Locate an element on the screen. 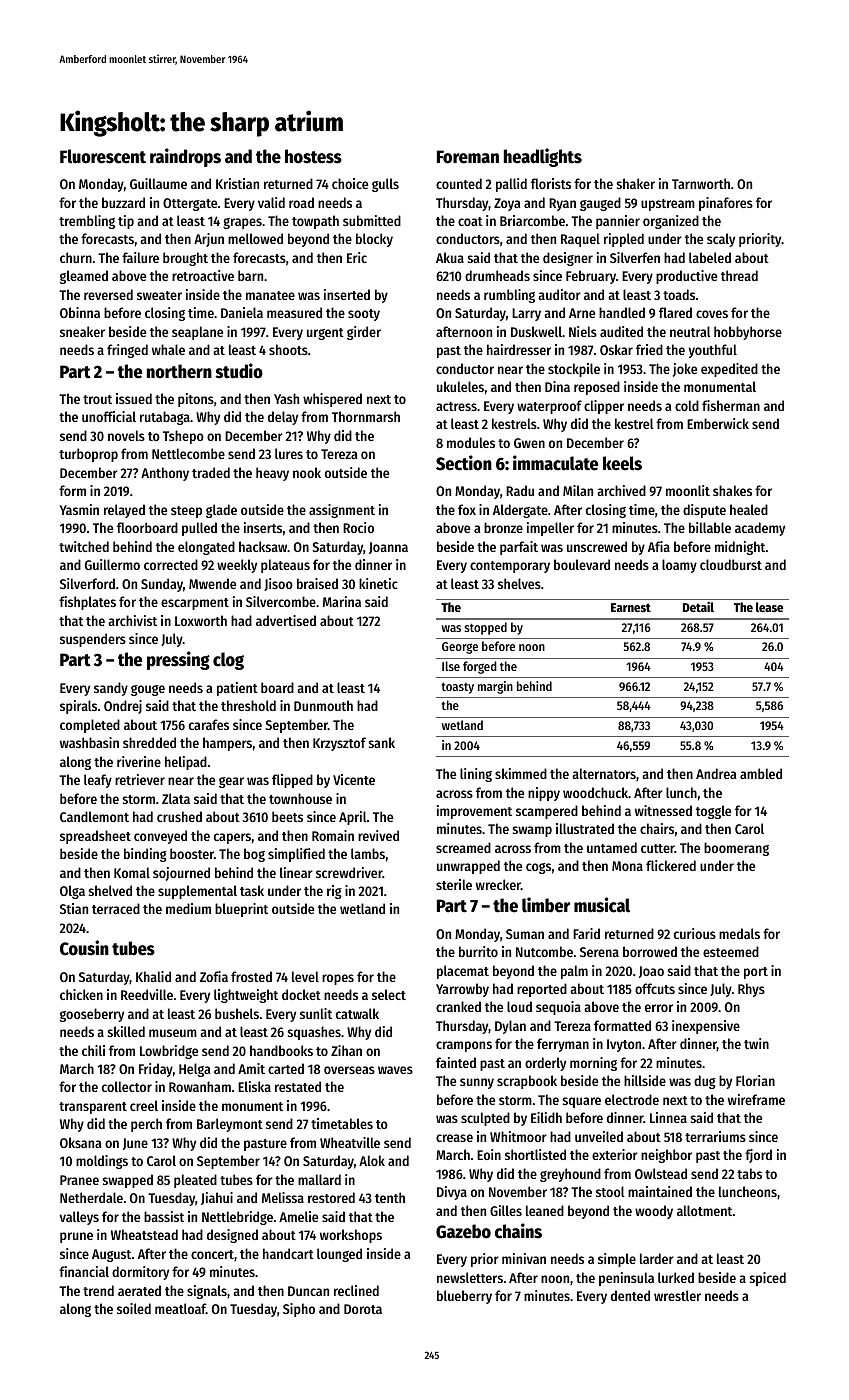 Image resolution: width=849 pixels, height=1400 pixels. Oksana is located at coordinates (81, 1142).
